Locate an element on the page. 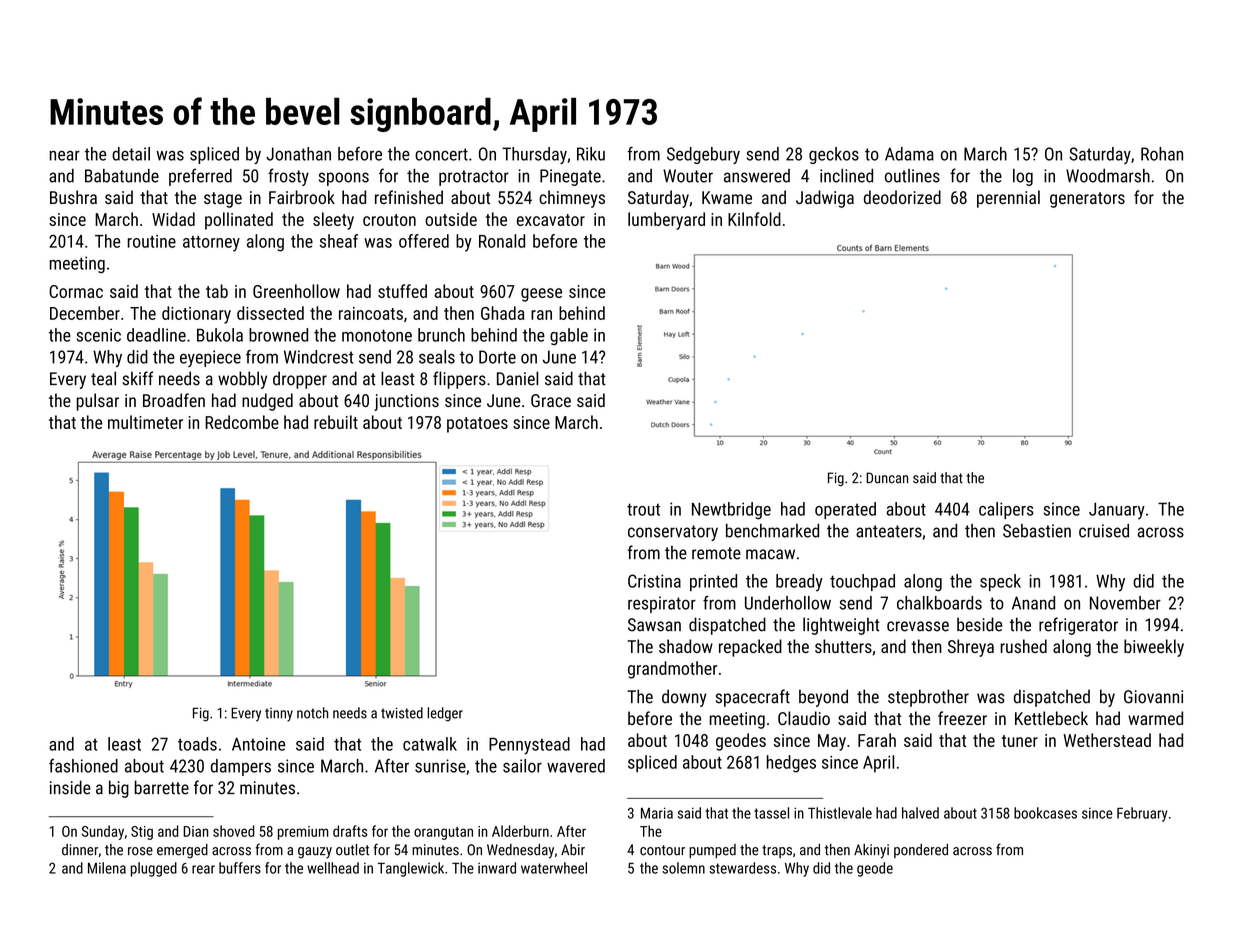 This page has height=952, width=1233. ledger is located at coordinates (445, 714).
